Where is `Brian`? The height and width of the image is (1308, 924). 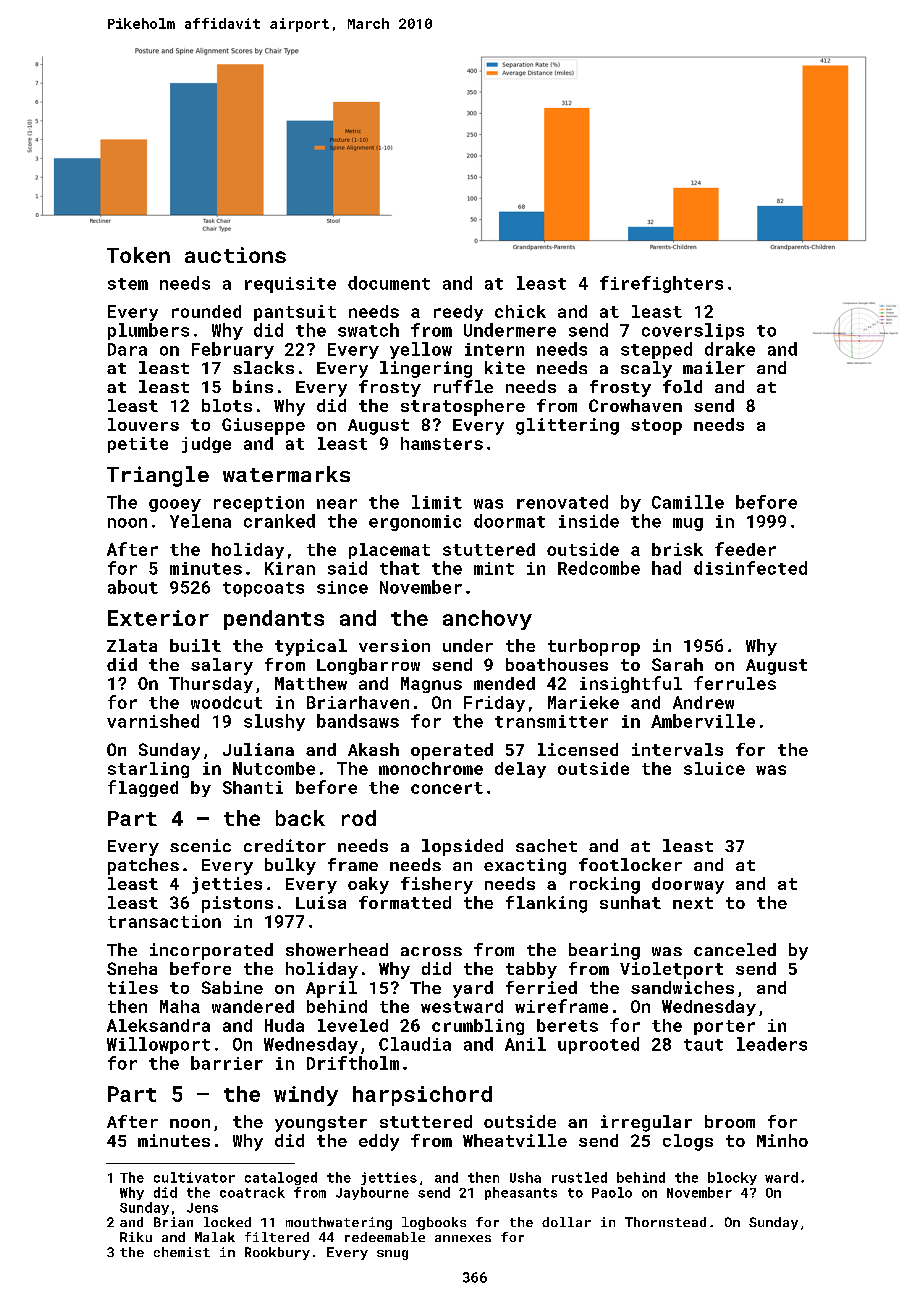 Brian is located at coordinates (173, 1222).
